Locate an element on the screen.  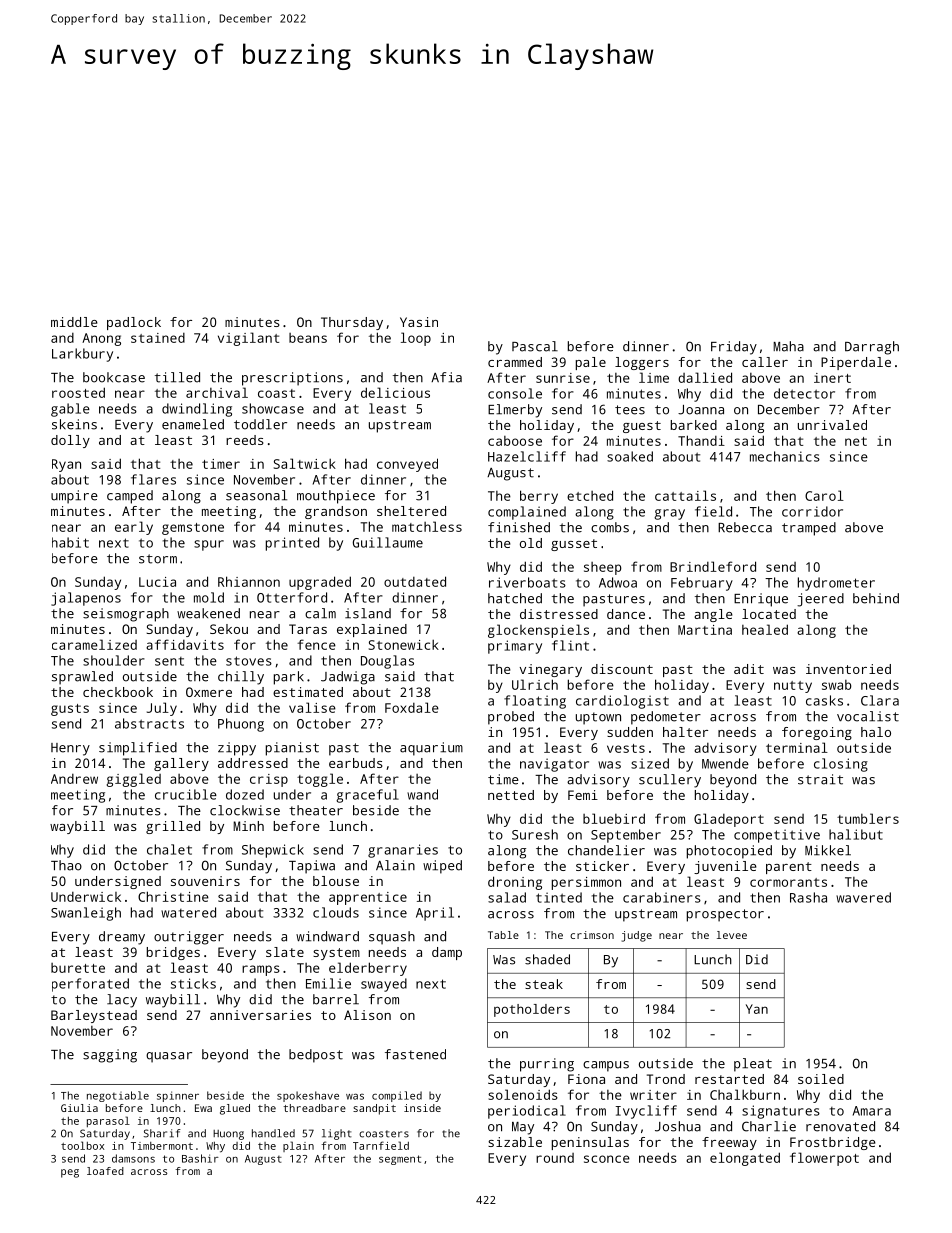
middle is located at coordinates (74, 322).
